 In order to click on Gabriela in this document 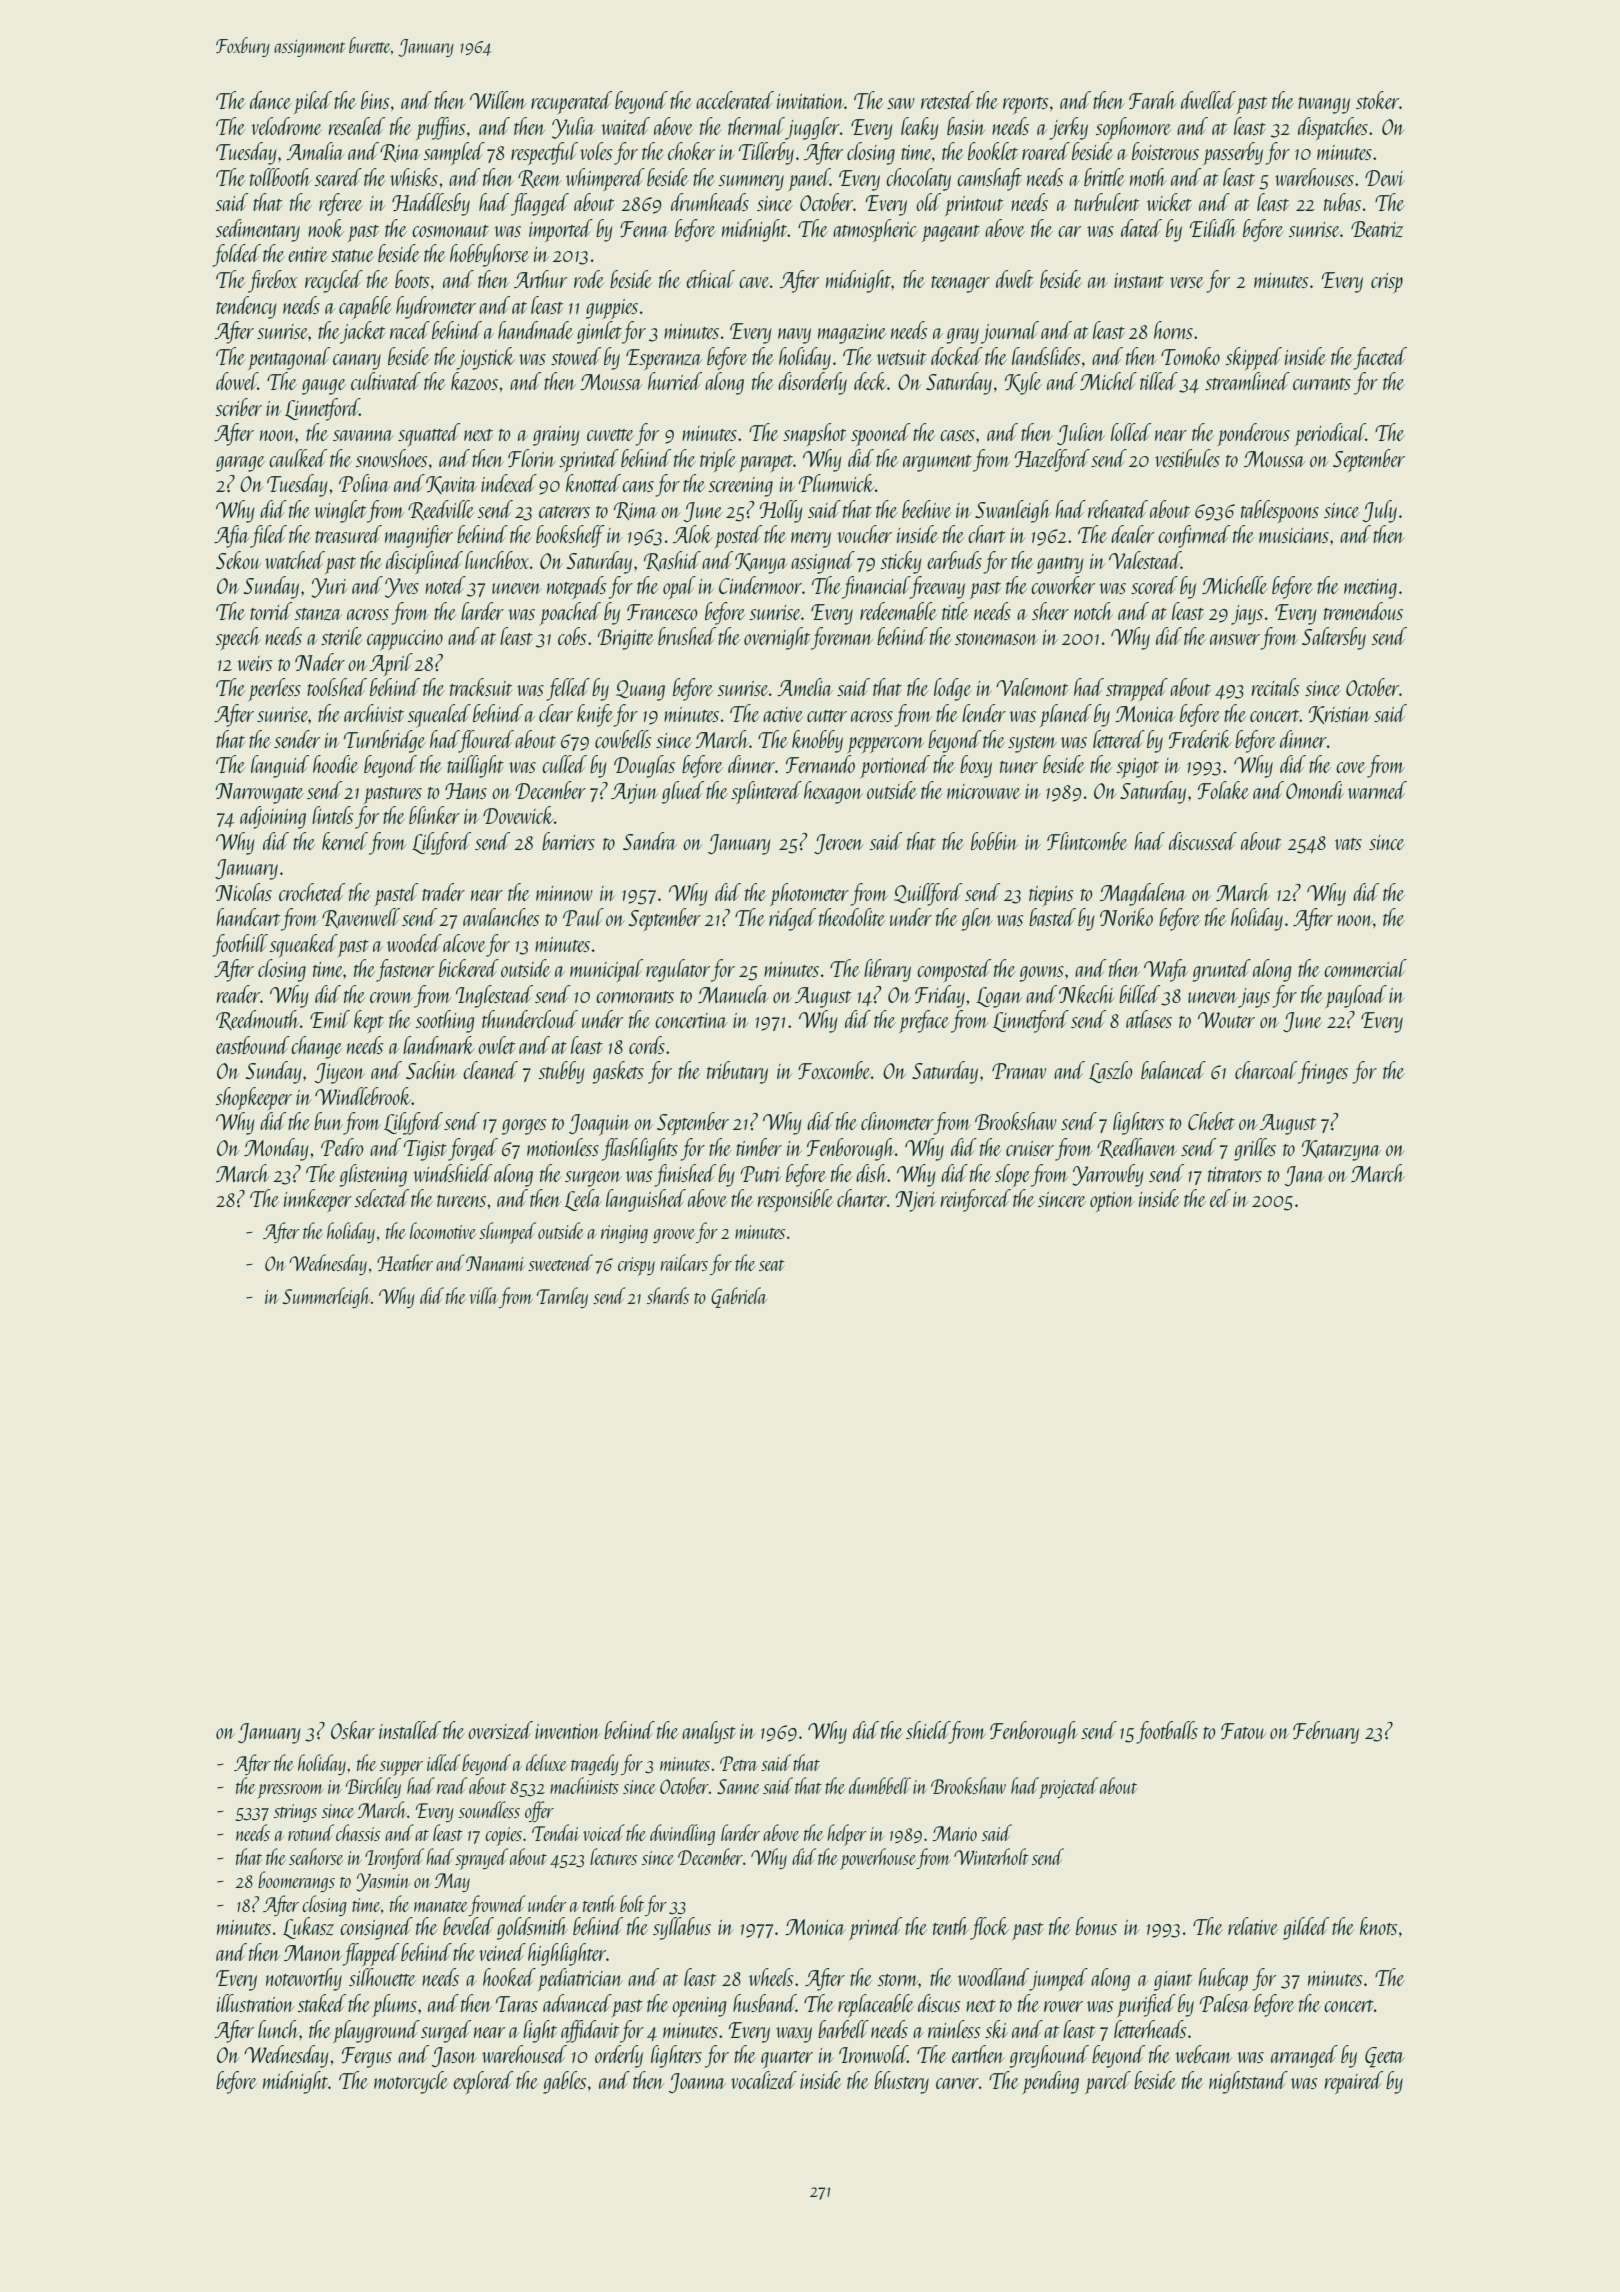, I will do `click(738, 1297)`.
